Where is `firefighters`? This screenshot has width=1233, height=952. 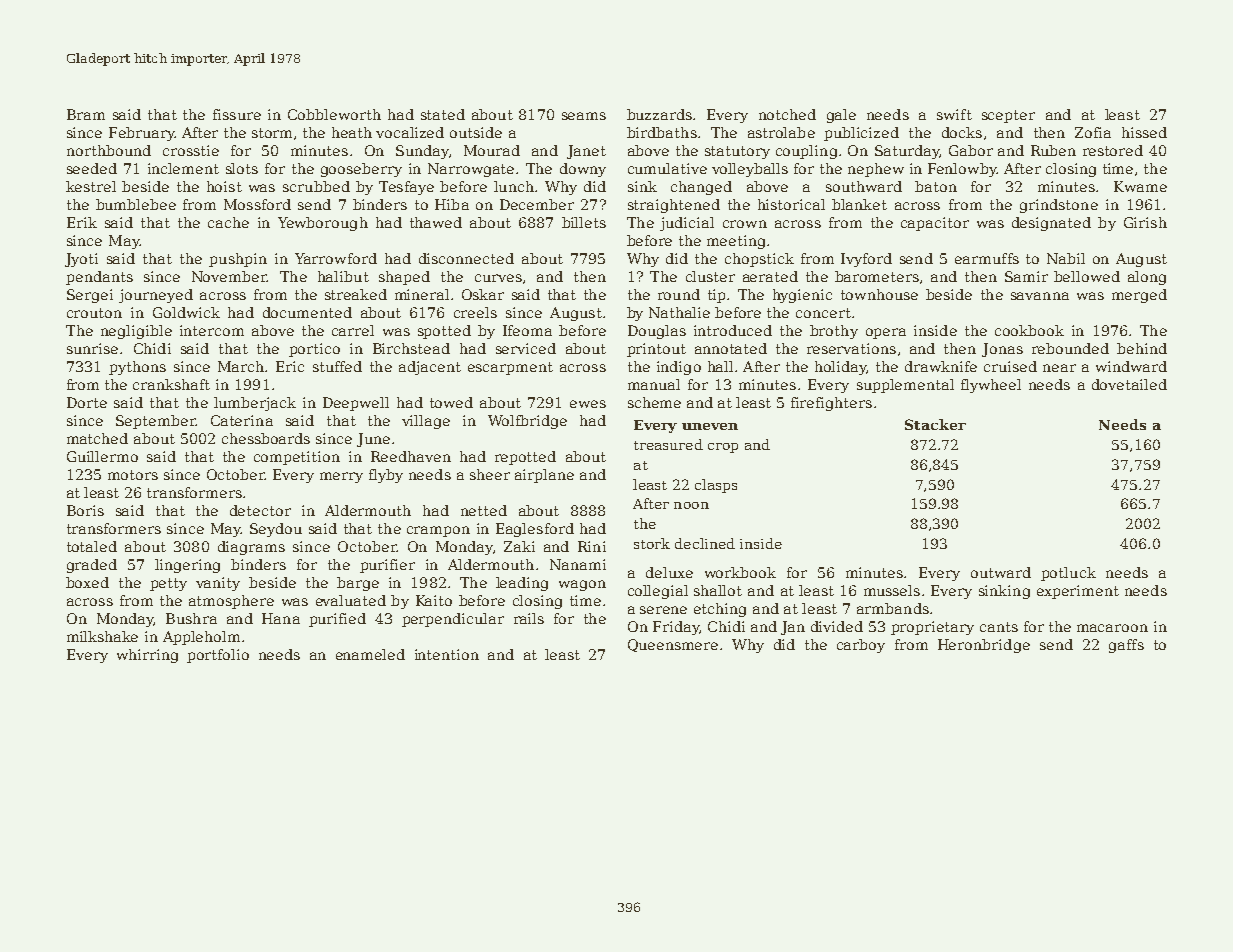
firefighters is located at coordinates (831, 404).
